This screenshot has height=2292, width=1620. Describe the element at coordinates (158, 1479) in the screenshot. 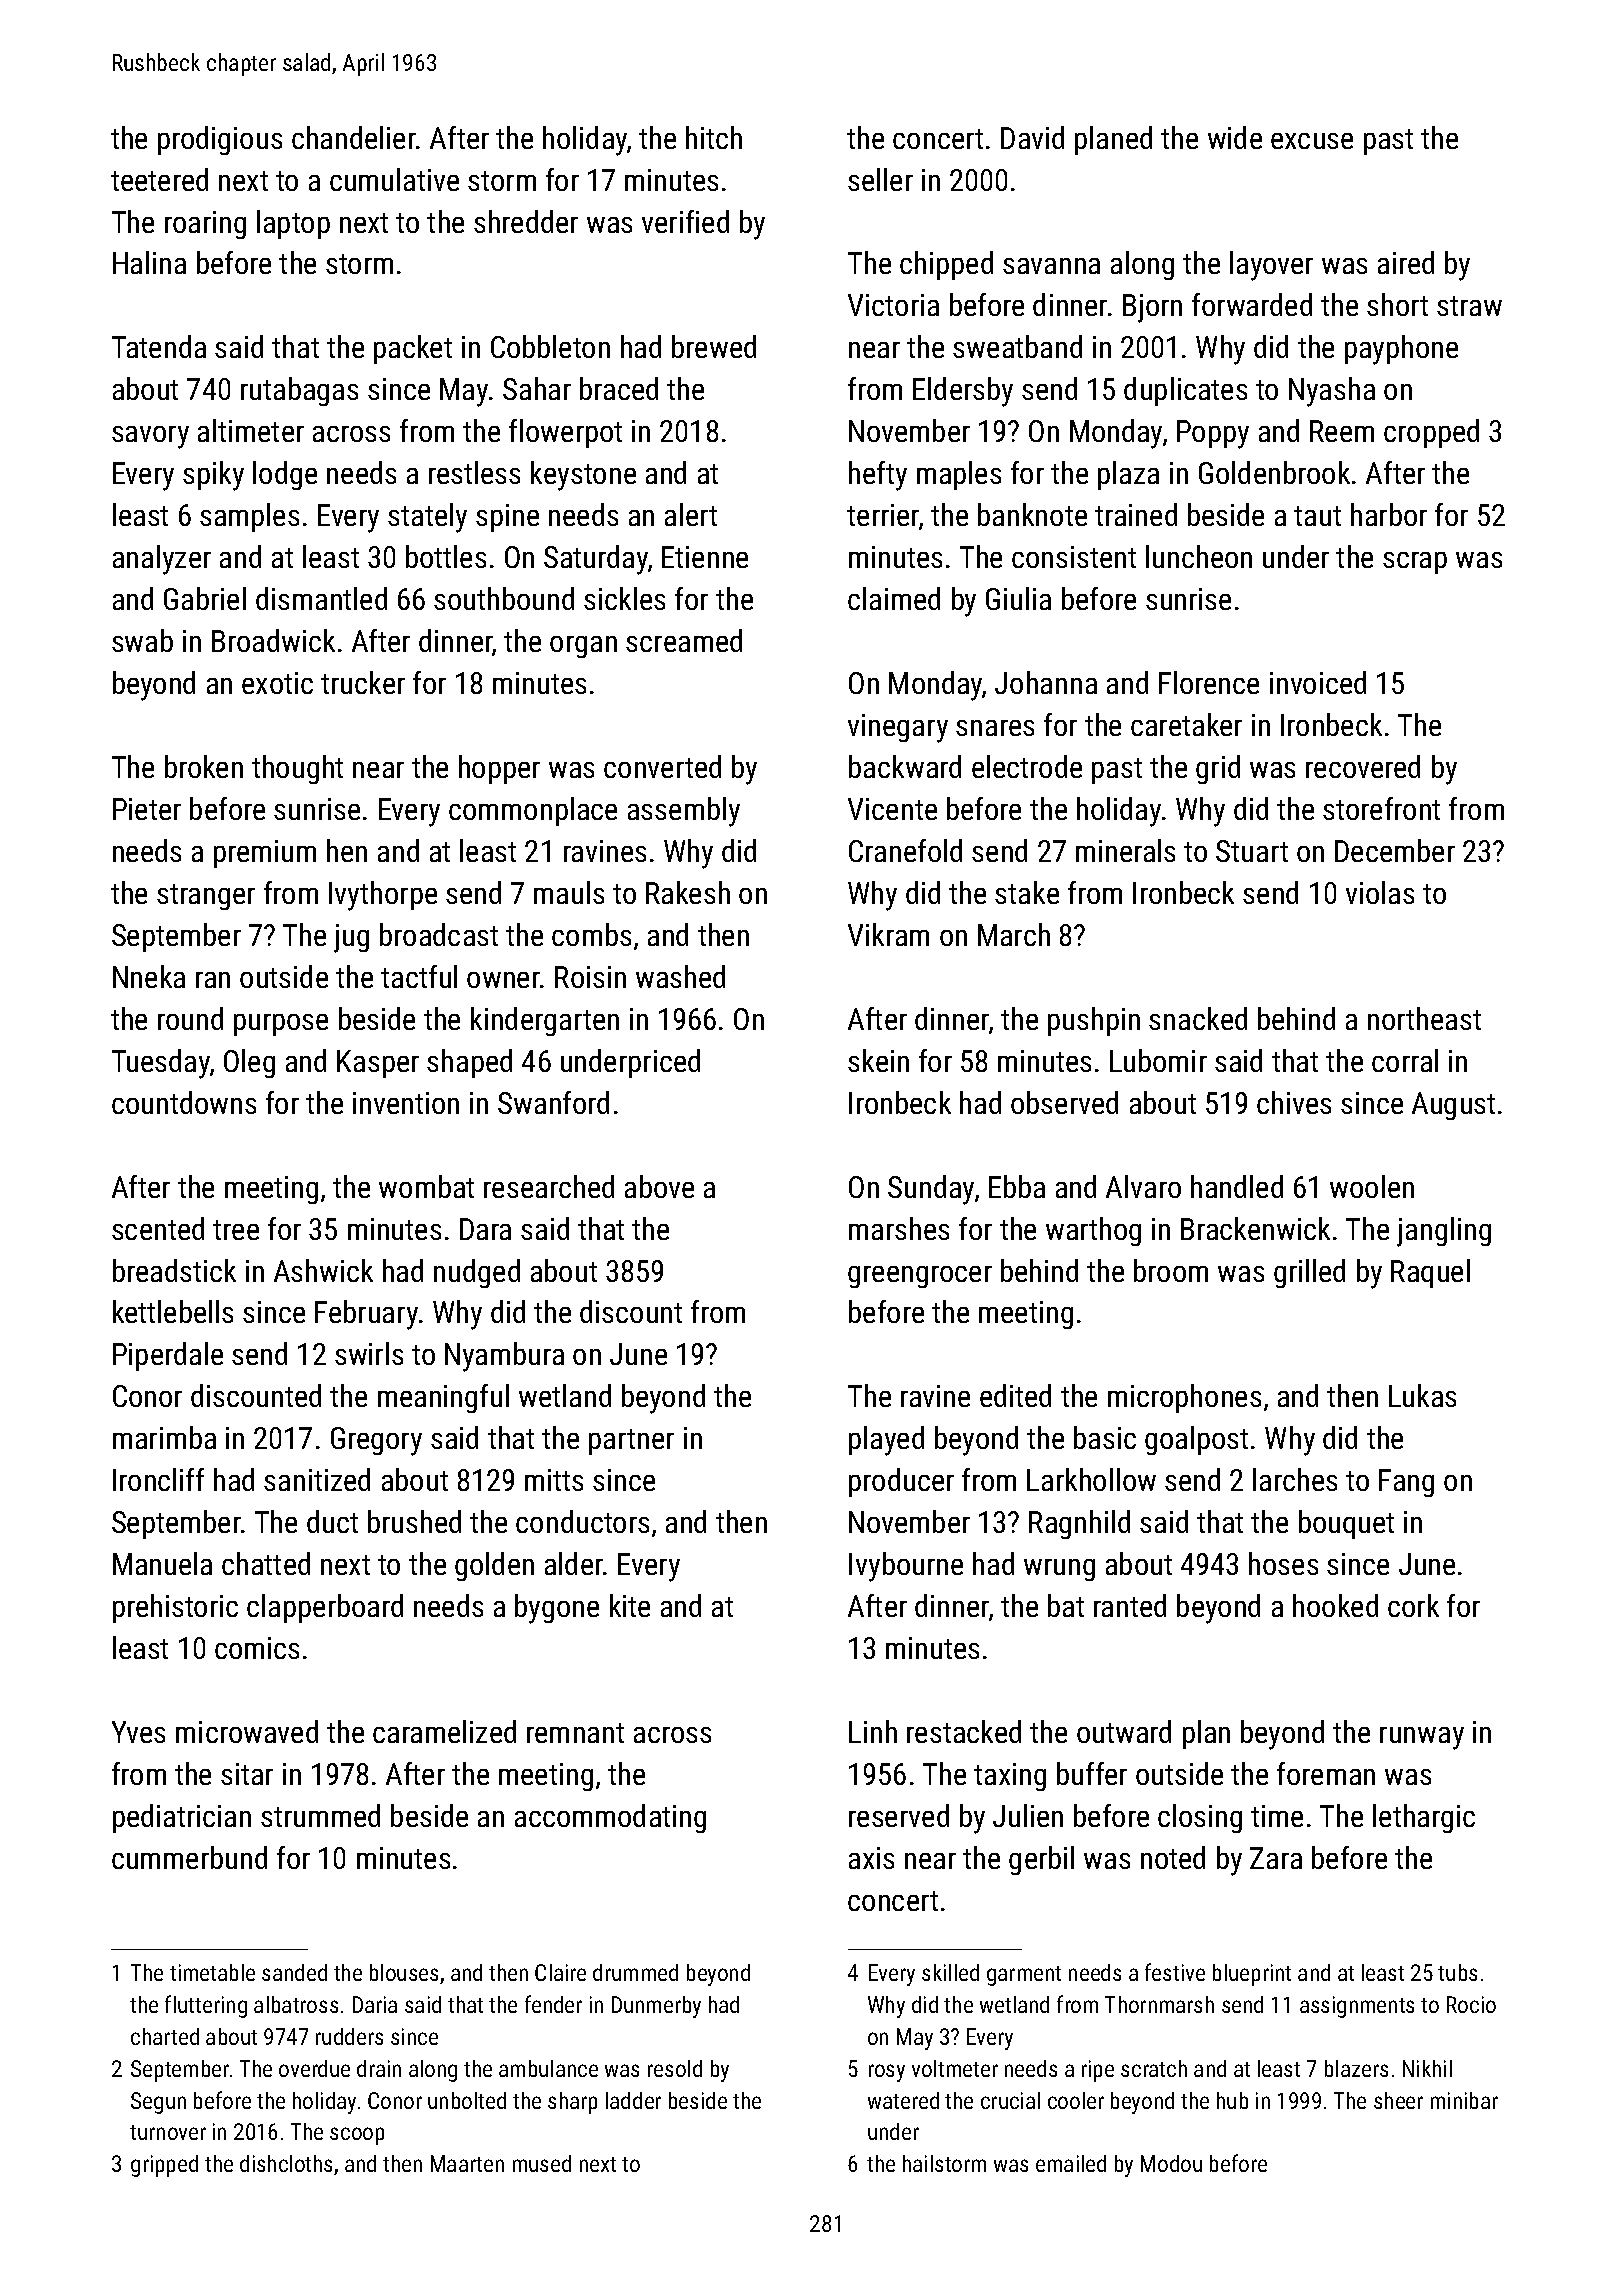

I see `Ironcliff` at that location.
